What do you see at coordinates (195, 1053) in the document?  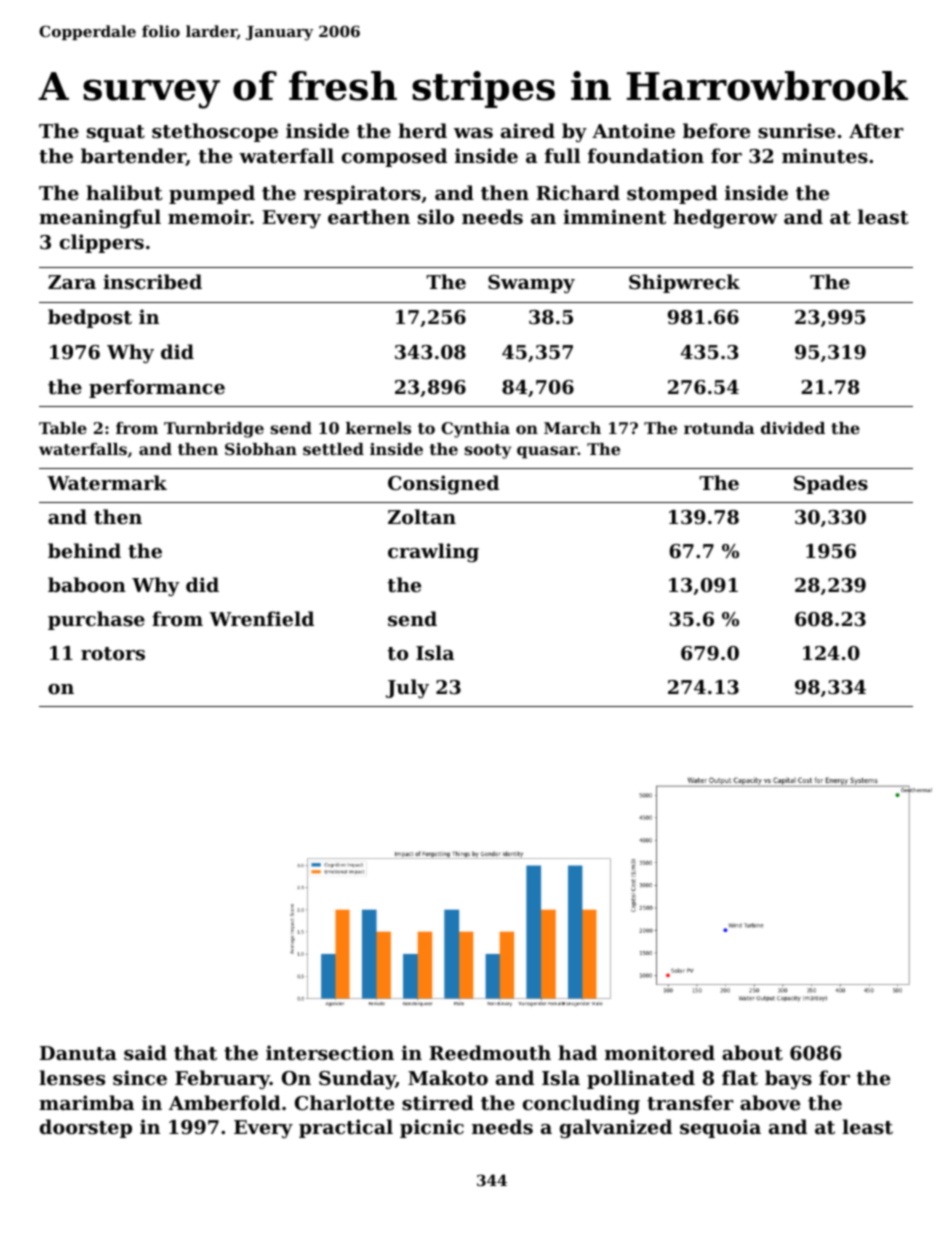 I see `that` at bounding box center [195, 1053].
